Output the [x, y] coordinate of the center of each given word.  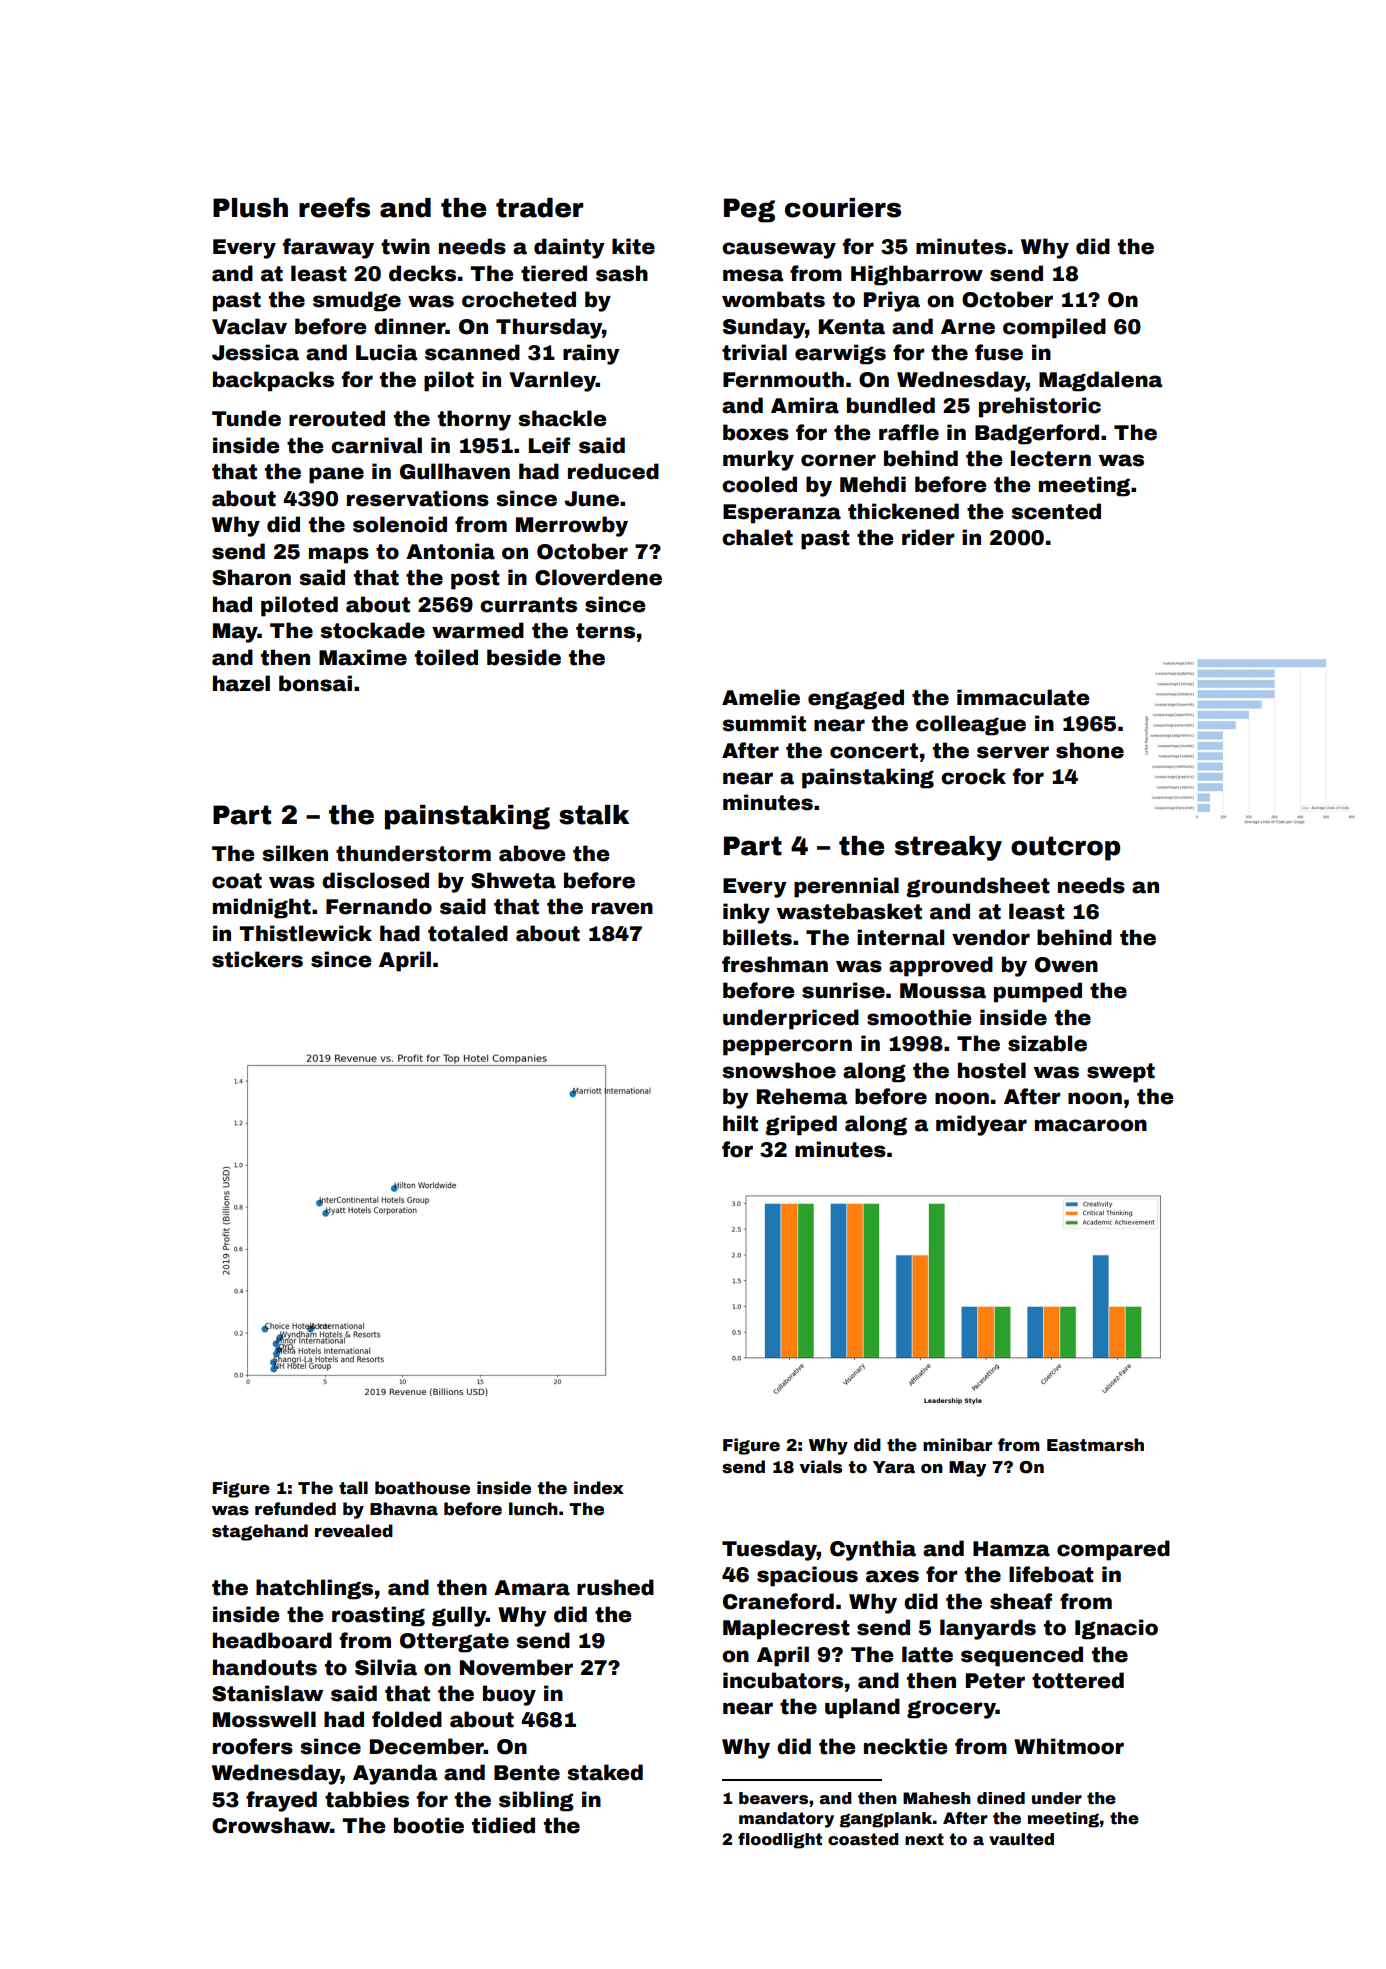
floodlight [780, 1841]
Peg [749, 210]
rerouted [337, 418]
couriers [843, 208]
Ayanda [395, 1774]
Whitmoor [1069, 1746]
